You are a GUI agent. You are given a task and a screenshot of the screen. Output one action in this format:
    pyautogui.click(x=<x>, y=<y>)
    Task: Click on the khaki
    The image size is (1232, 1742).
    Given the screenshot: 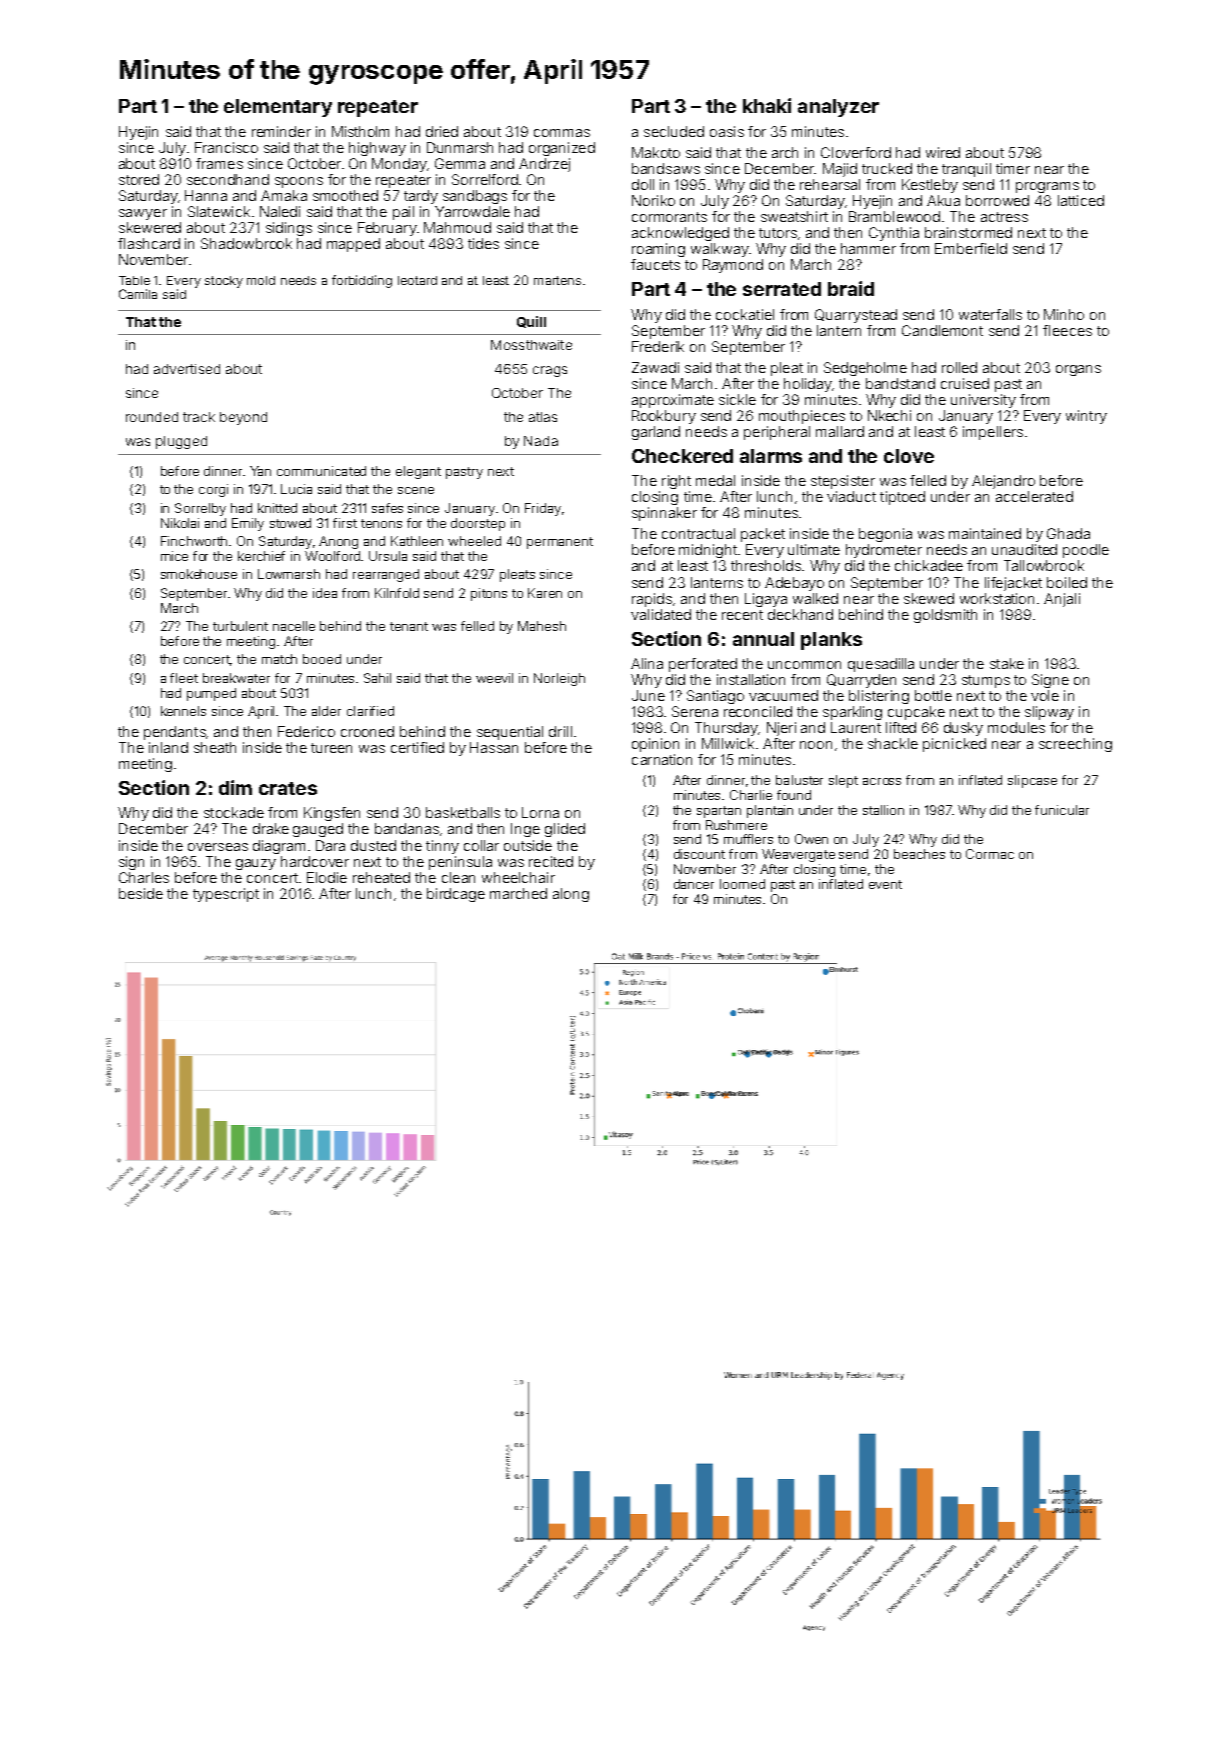 What is the action you would take?
    pyautogui.click(x=767, y=105)
